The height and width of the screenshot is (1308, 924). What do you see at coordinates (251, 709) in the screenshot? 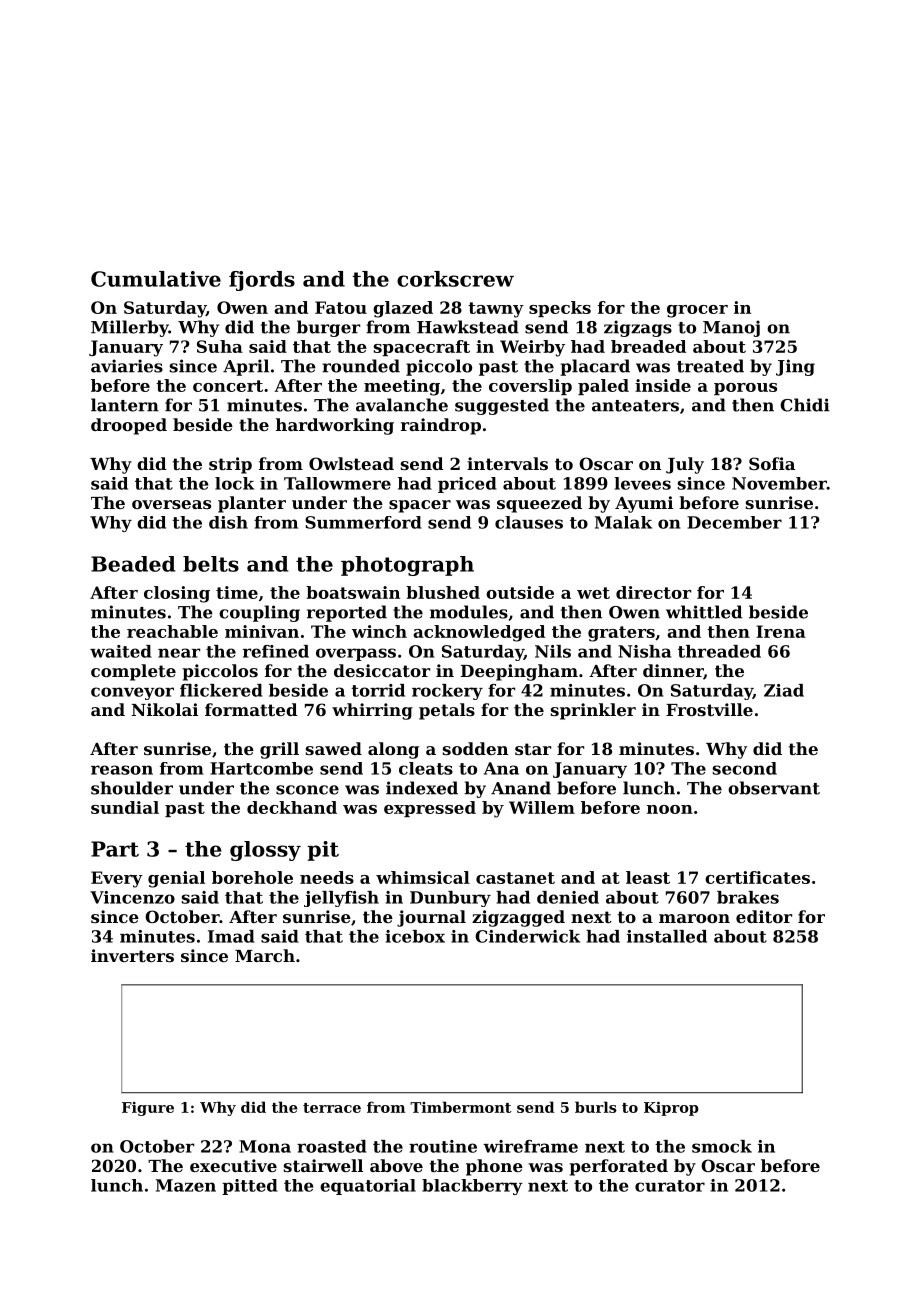
I see `formatted` at bounding box center [251, 709].
